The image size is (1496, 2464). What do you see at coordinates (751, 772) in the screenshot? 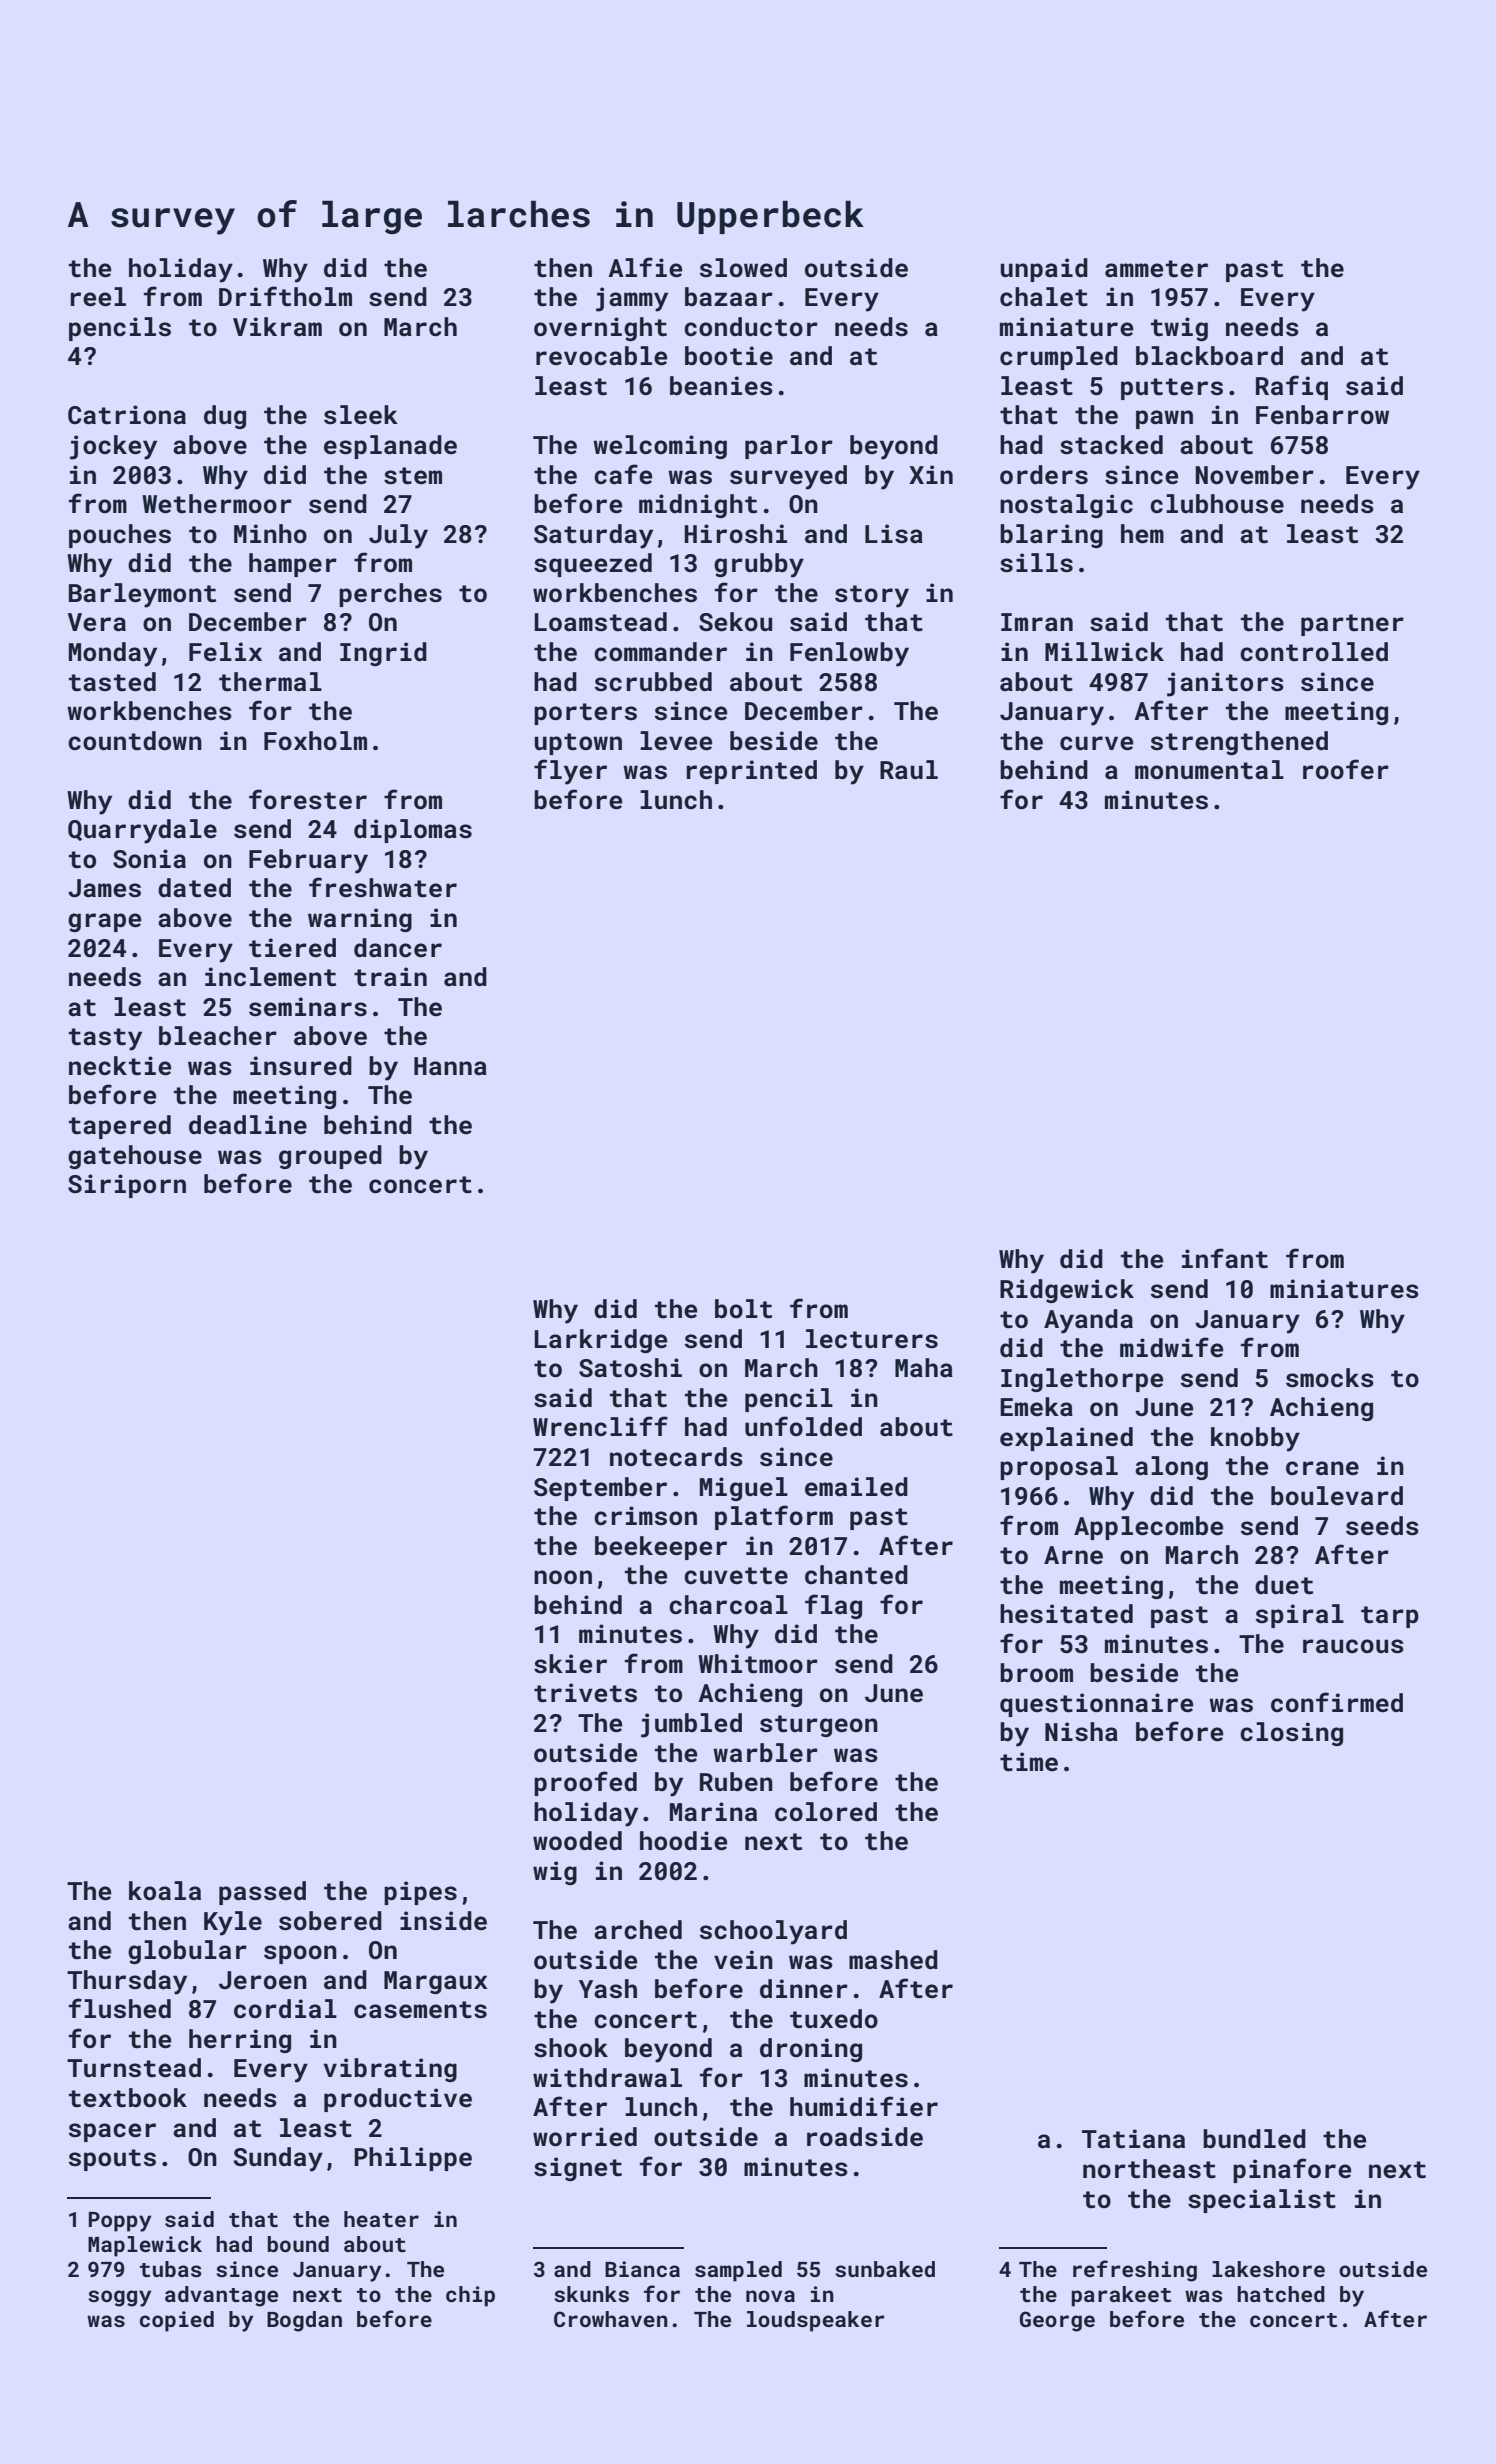
I see `reprinted` at bounding box center [751, 772].
